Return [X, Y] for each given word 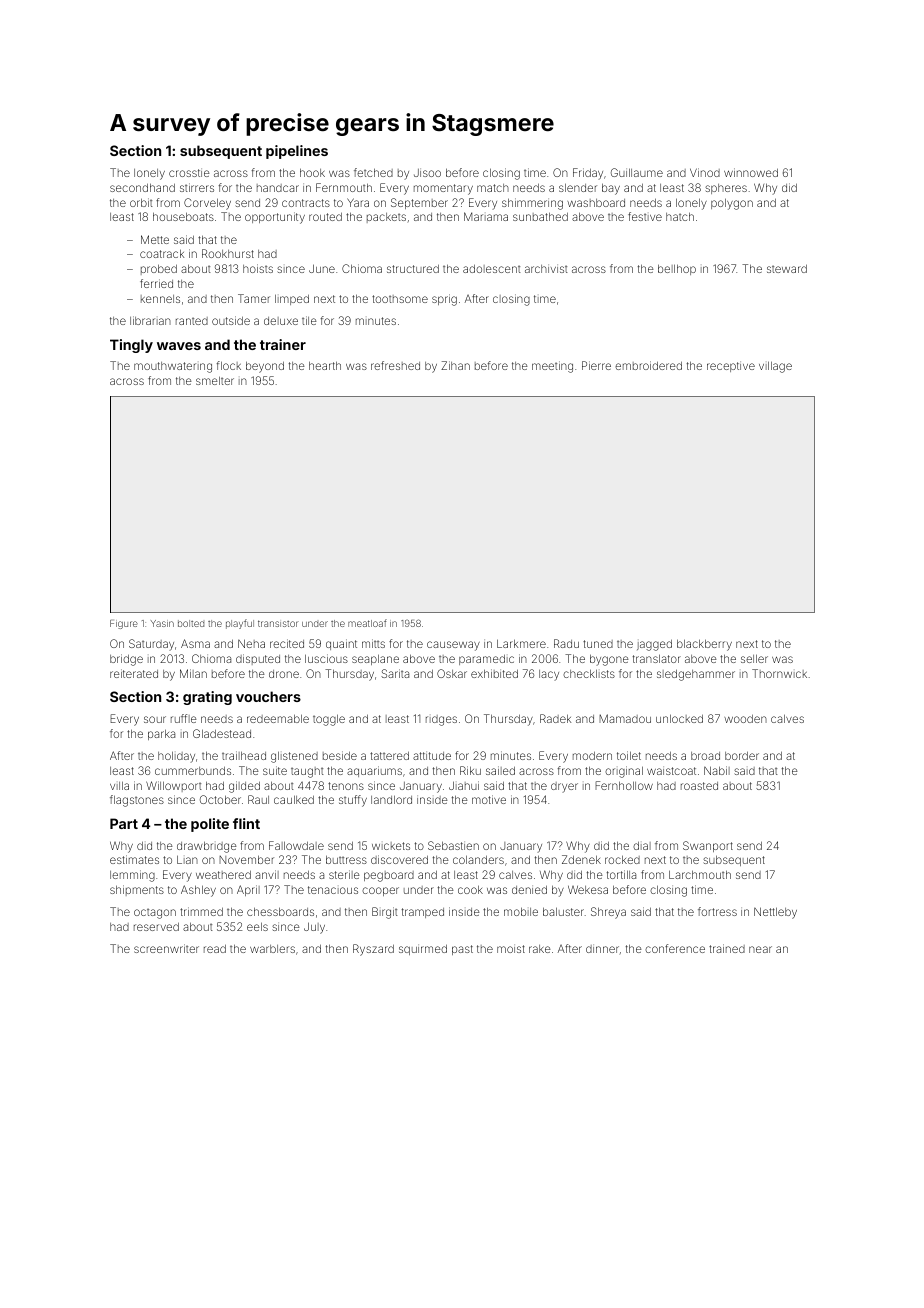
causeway [453, 646]
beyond [265, 367]
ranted [192, 321]
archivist [546, 268]
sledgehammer [696, 675]
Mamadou [625, 718]
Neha [251, 643]
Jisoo [427, 172]
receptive [731, 366]
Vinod [705, 172]
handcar [278, 188]
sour [155, 719]
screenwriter [166, 948]
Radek [555, 718]
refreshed [395, 365]
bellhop [677, 269]
